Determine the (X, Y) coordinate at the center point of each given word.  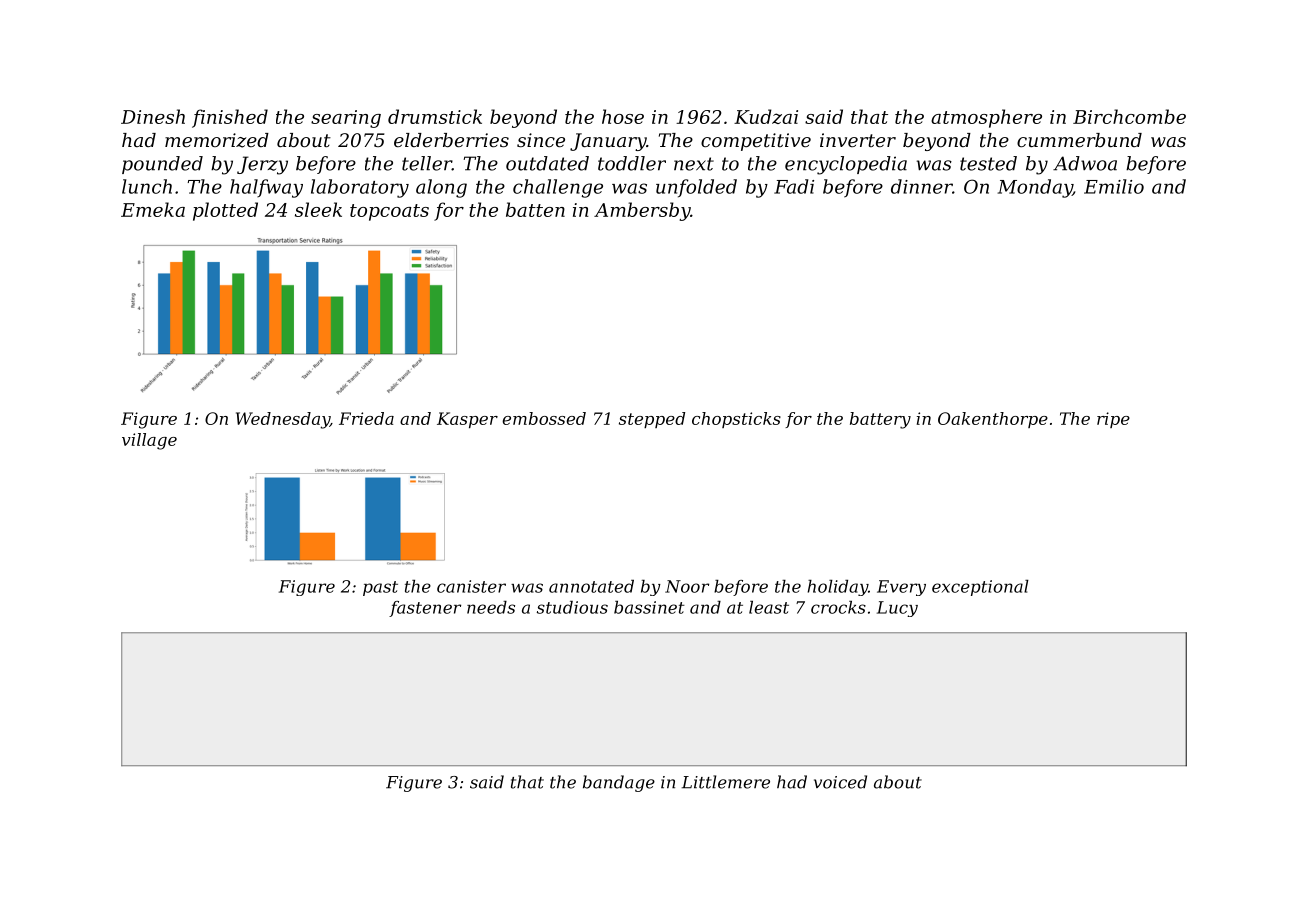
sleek (318, 209)
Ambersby (642, 211)
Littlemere (726, 782)
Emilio (1114, 186)
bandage (619, 783)
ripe (1113, 420)
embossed (544, 418)
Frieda (366, 418)
